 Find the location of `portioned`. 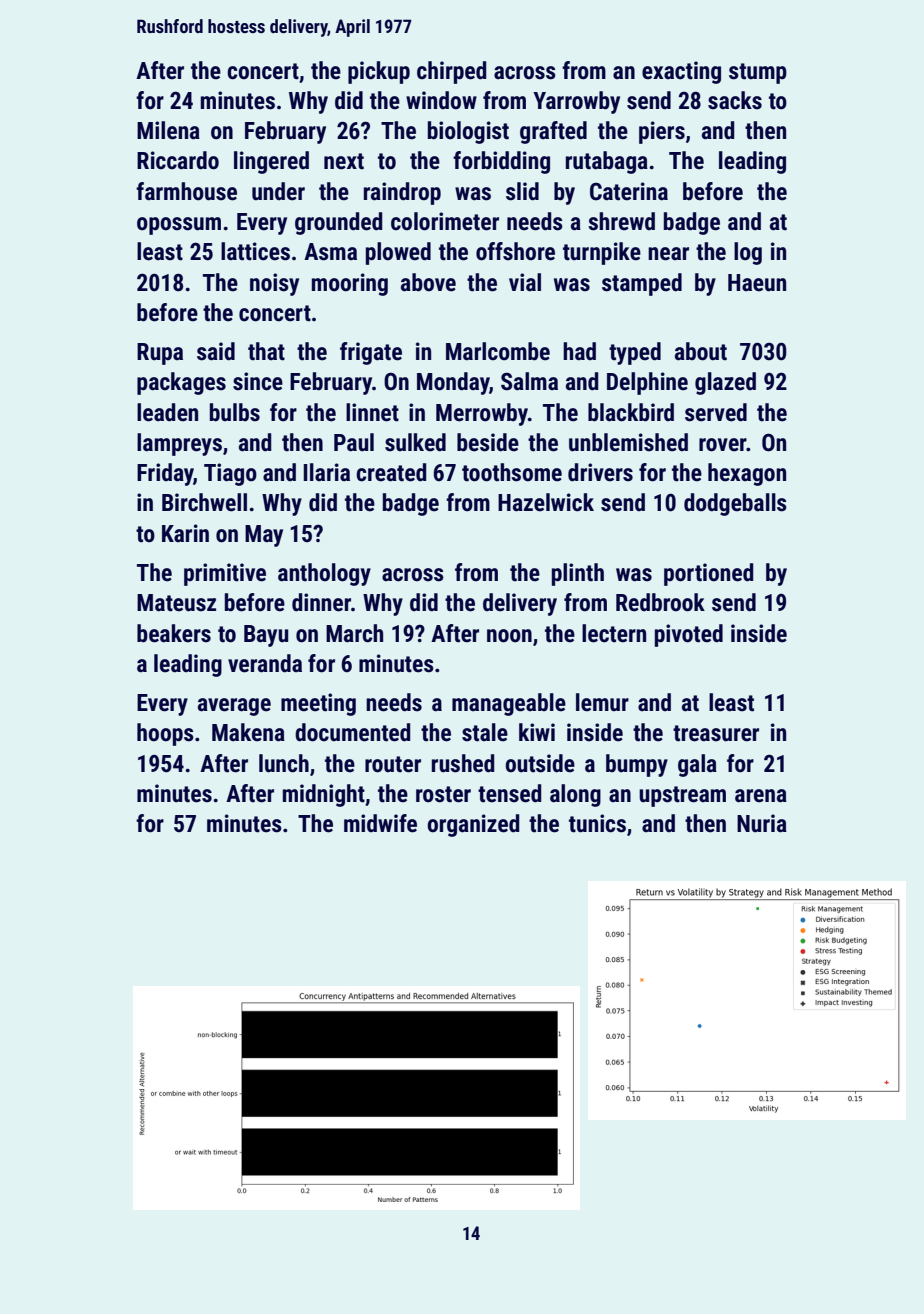

portioned is located at coordinates (709, 574).
